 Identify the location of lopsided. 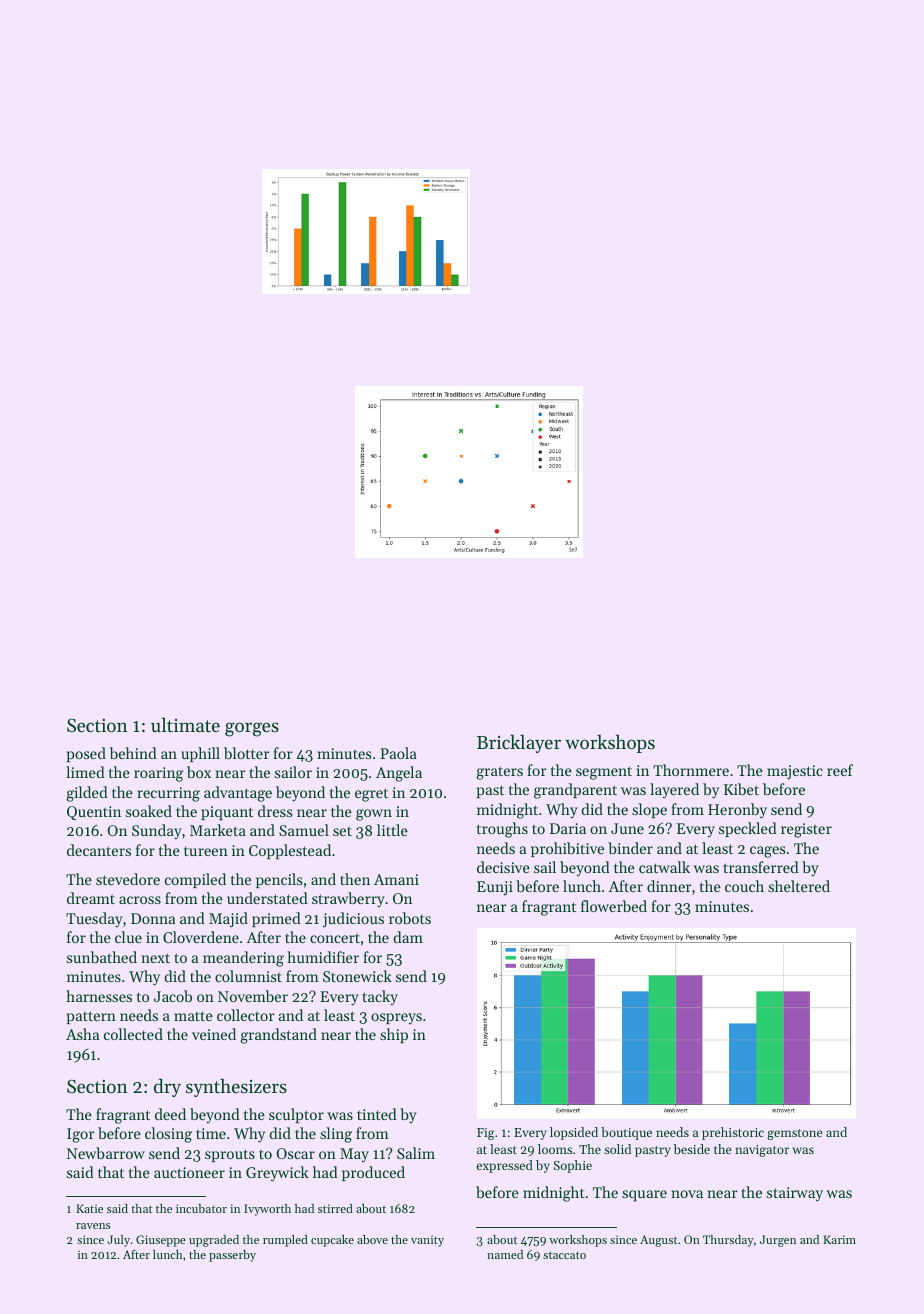
(574, 1133).
